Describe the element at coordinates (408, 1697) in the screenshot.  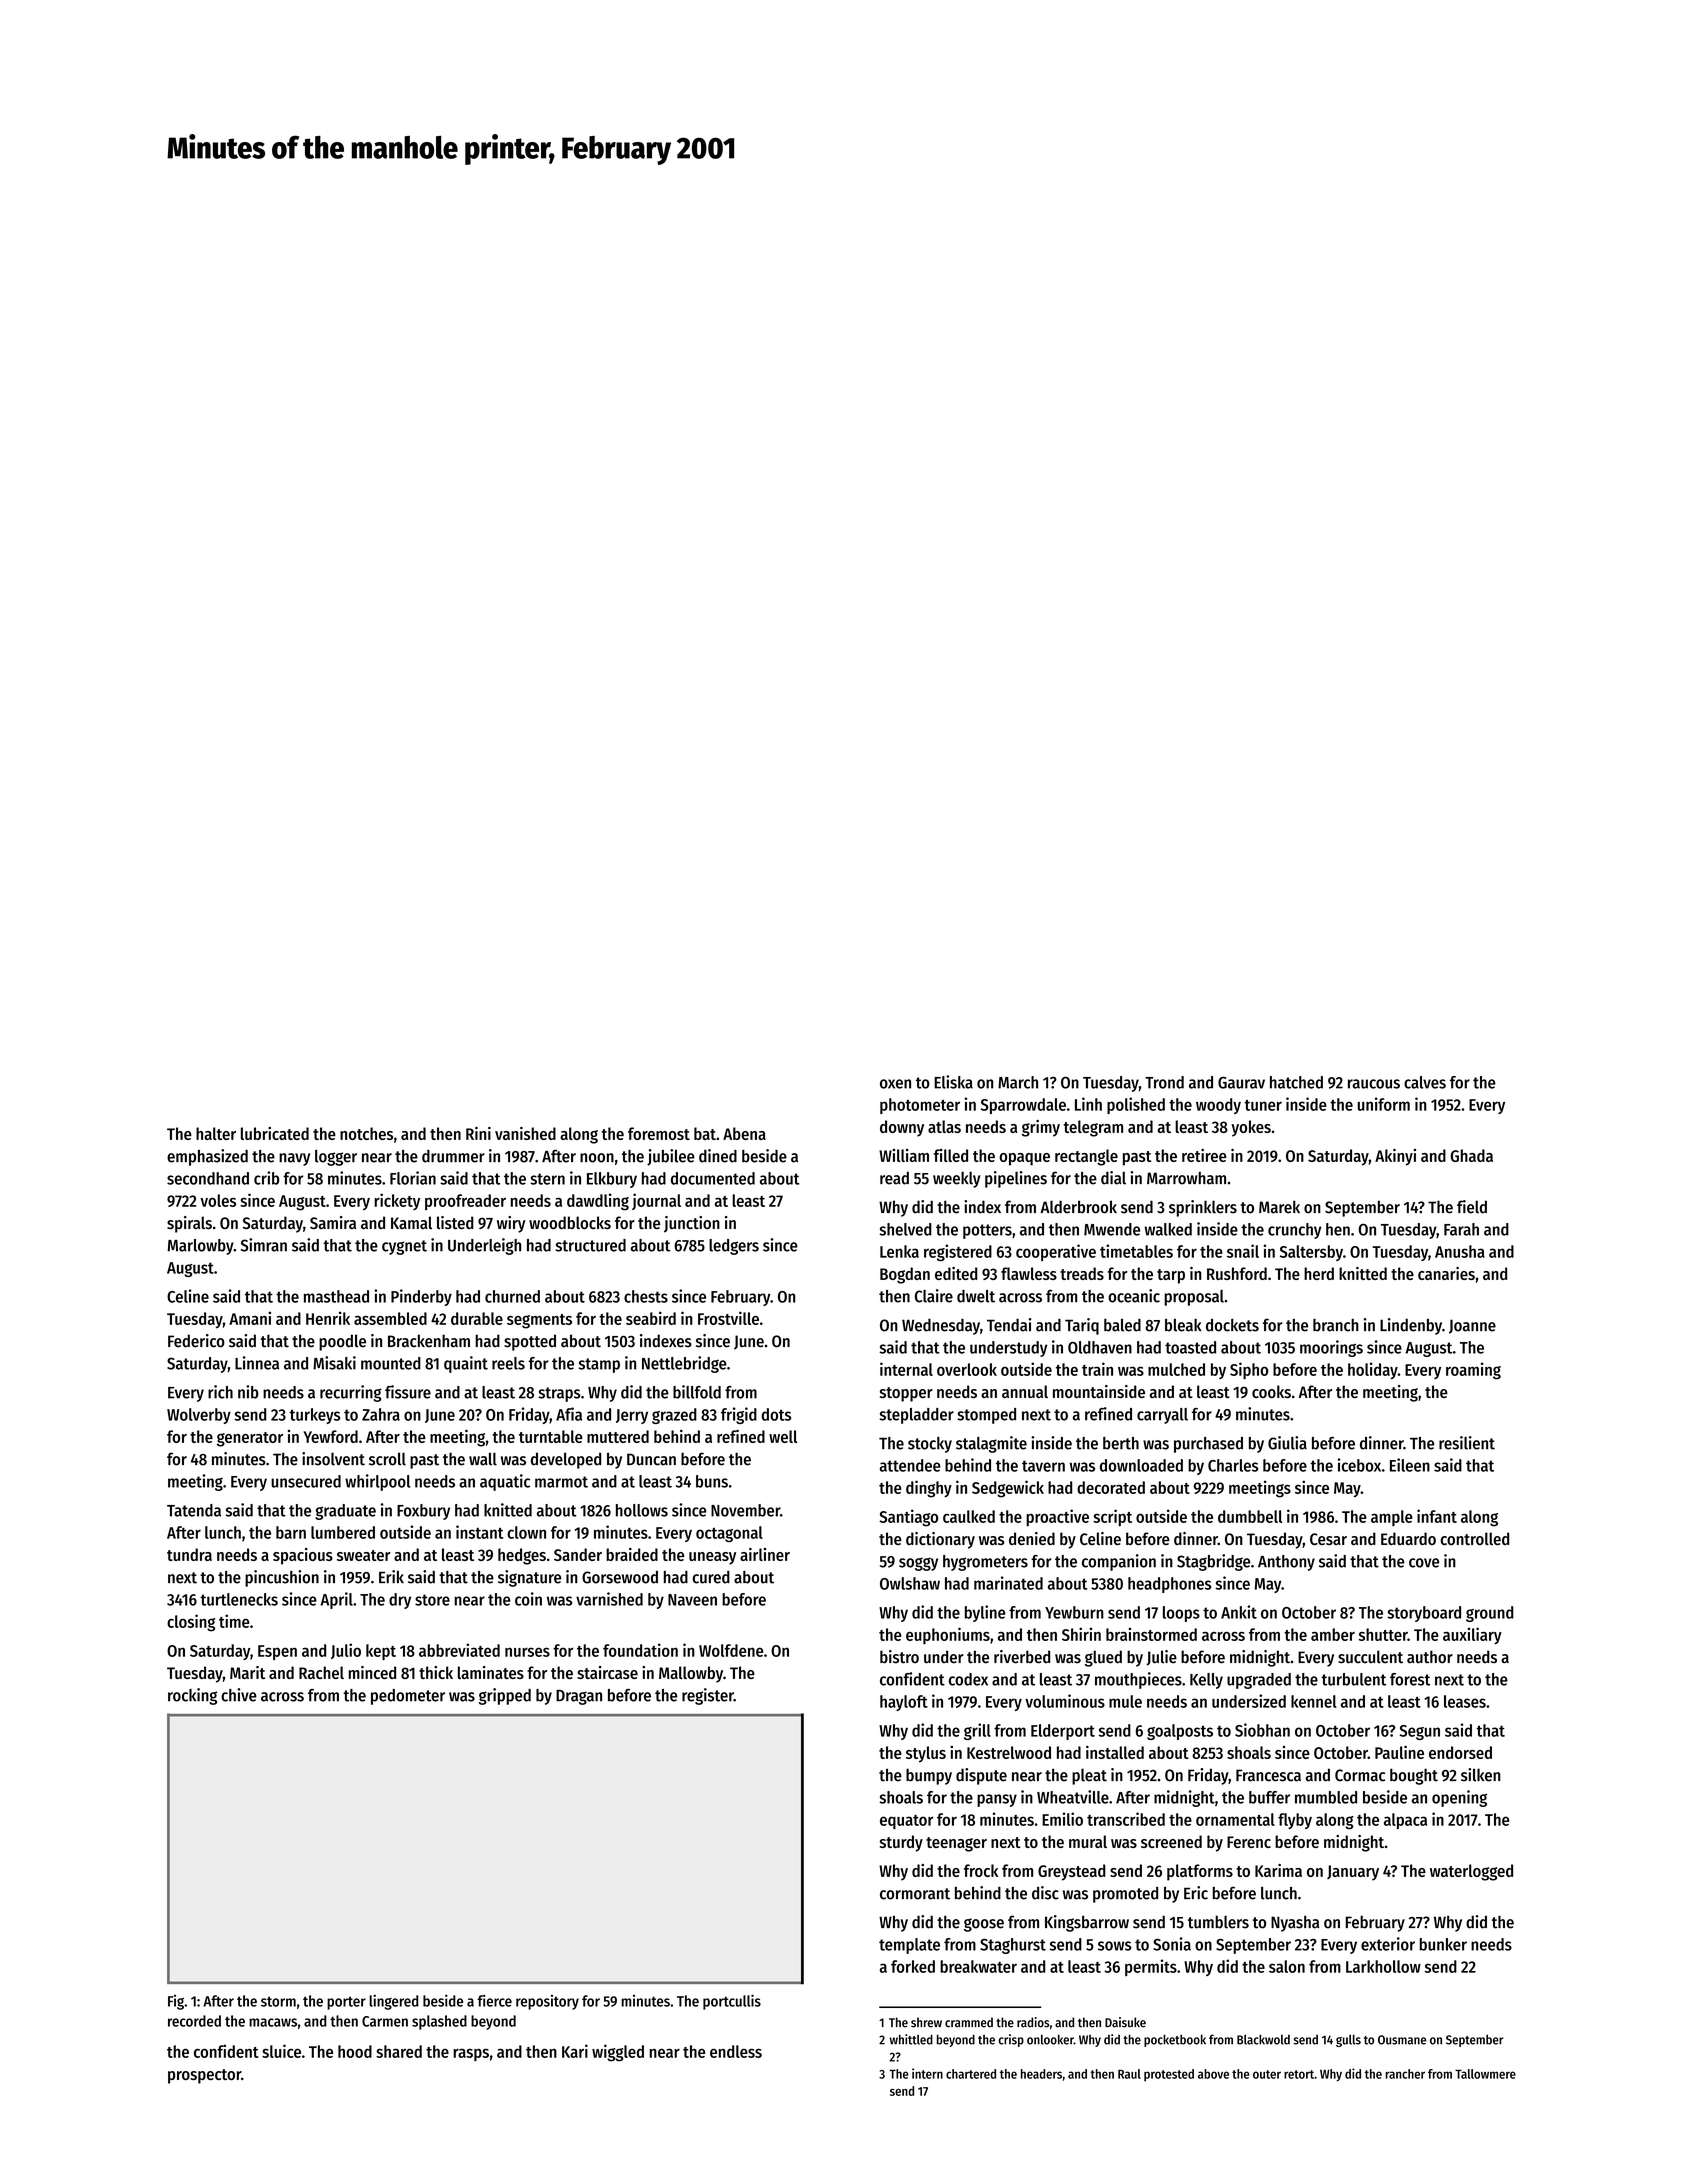
I see `pedometer` at that location.
